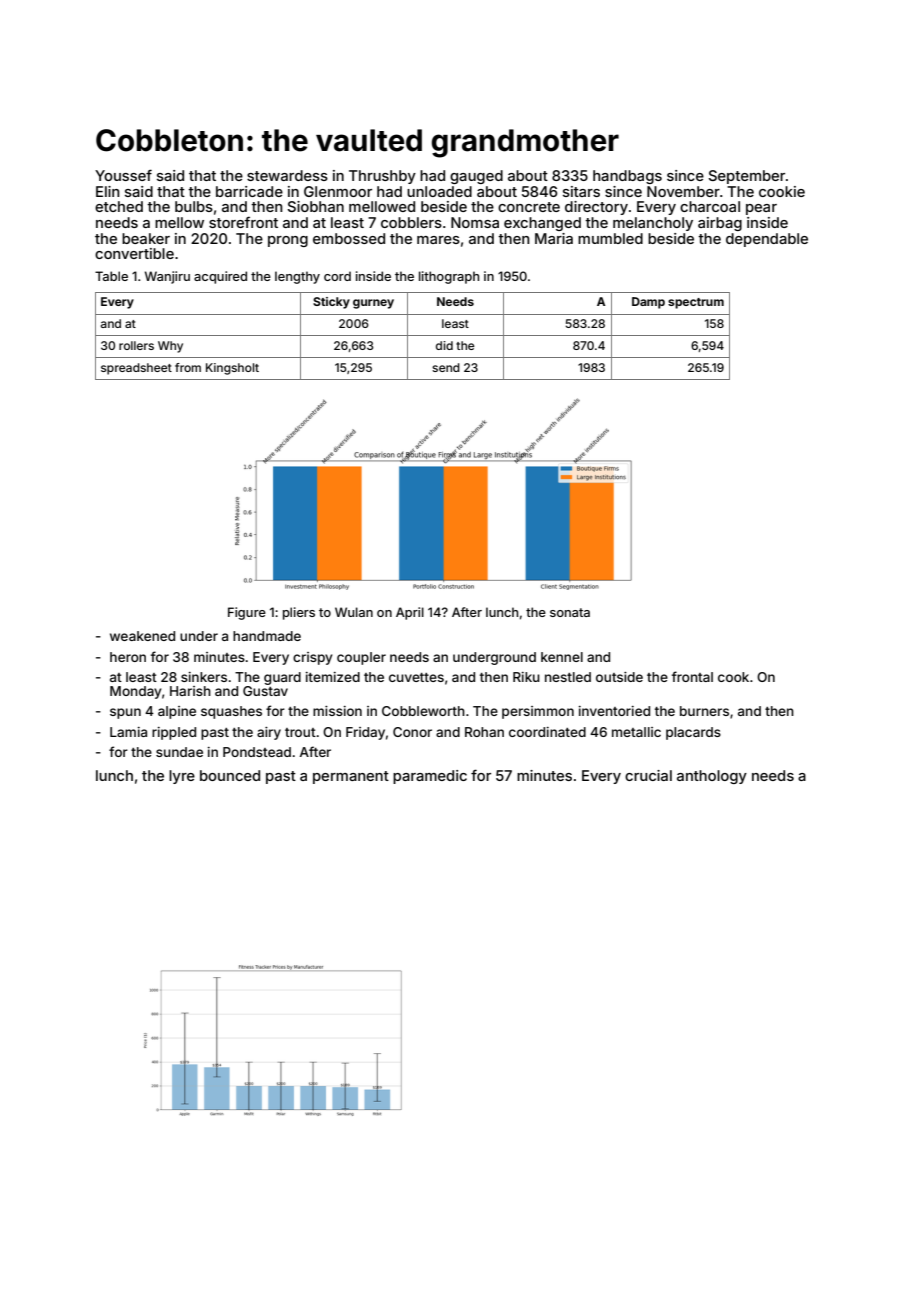  What do you see at coordinates (446, 367) in the page?
I see `send` at bounding box center [446, 367].
